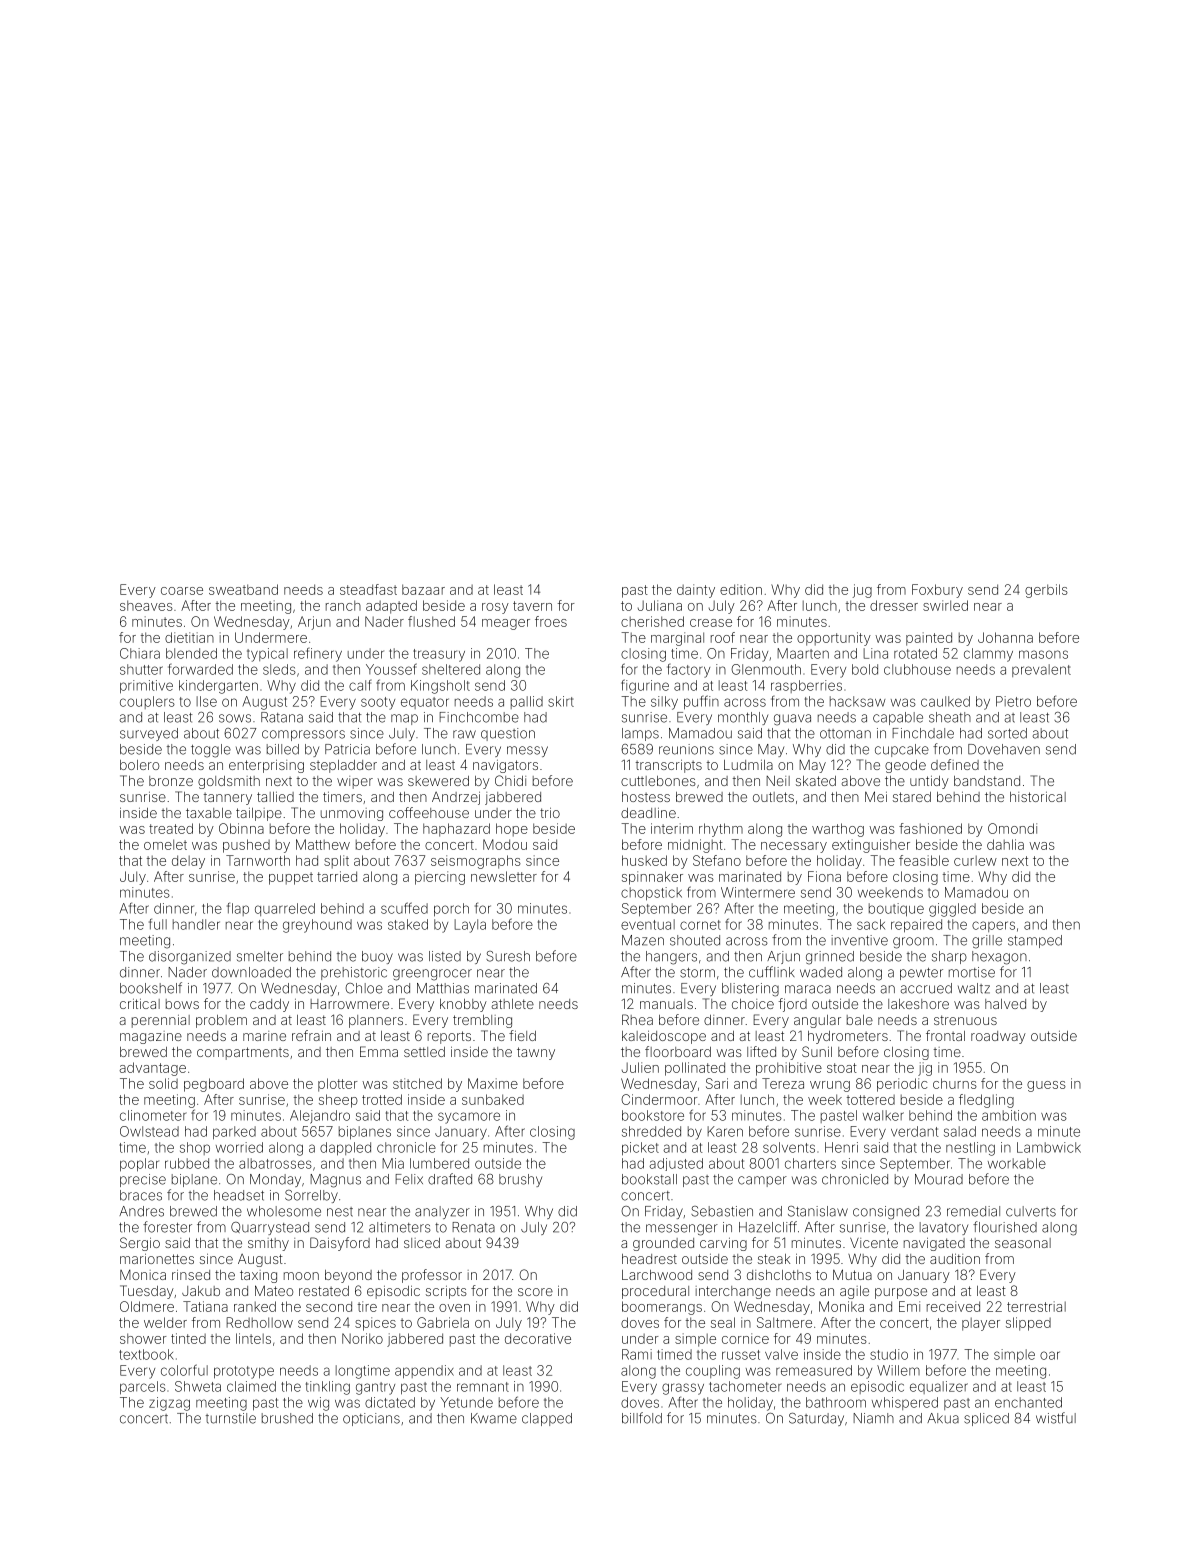 Image resolution: width=1201 pixels, height=1554 pixels. What do you see at coordinates (701, 702) in the page?
I see `puffin` at bounding box center [701, 702].
